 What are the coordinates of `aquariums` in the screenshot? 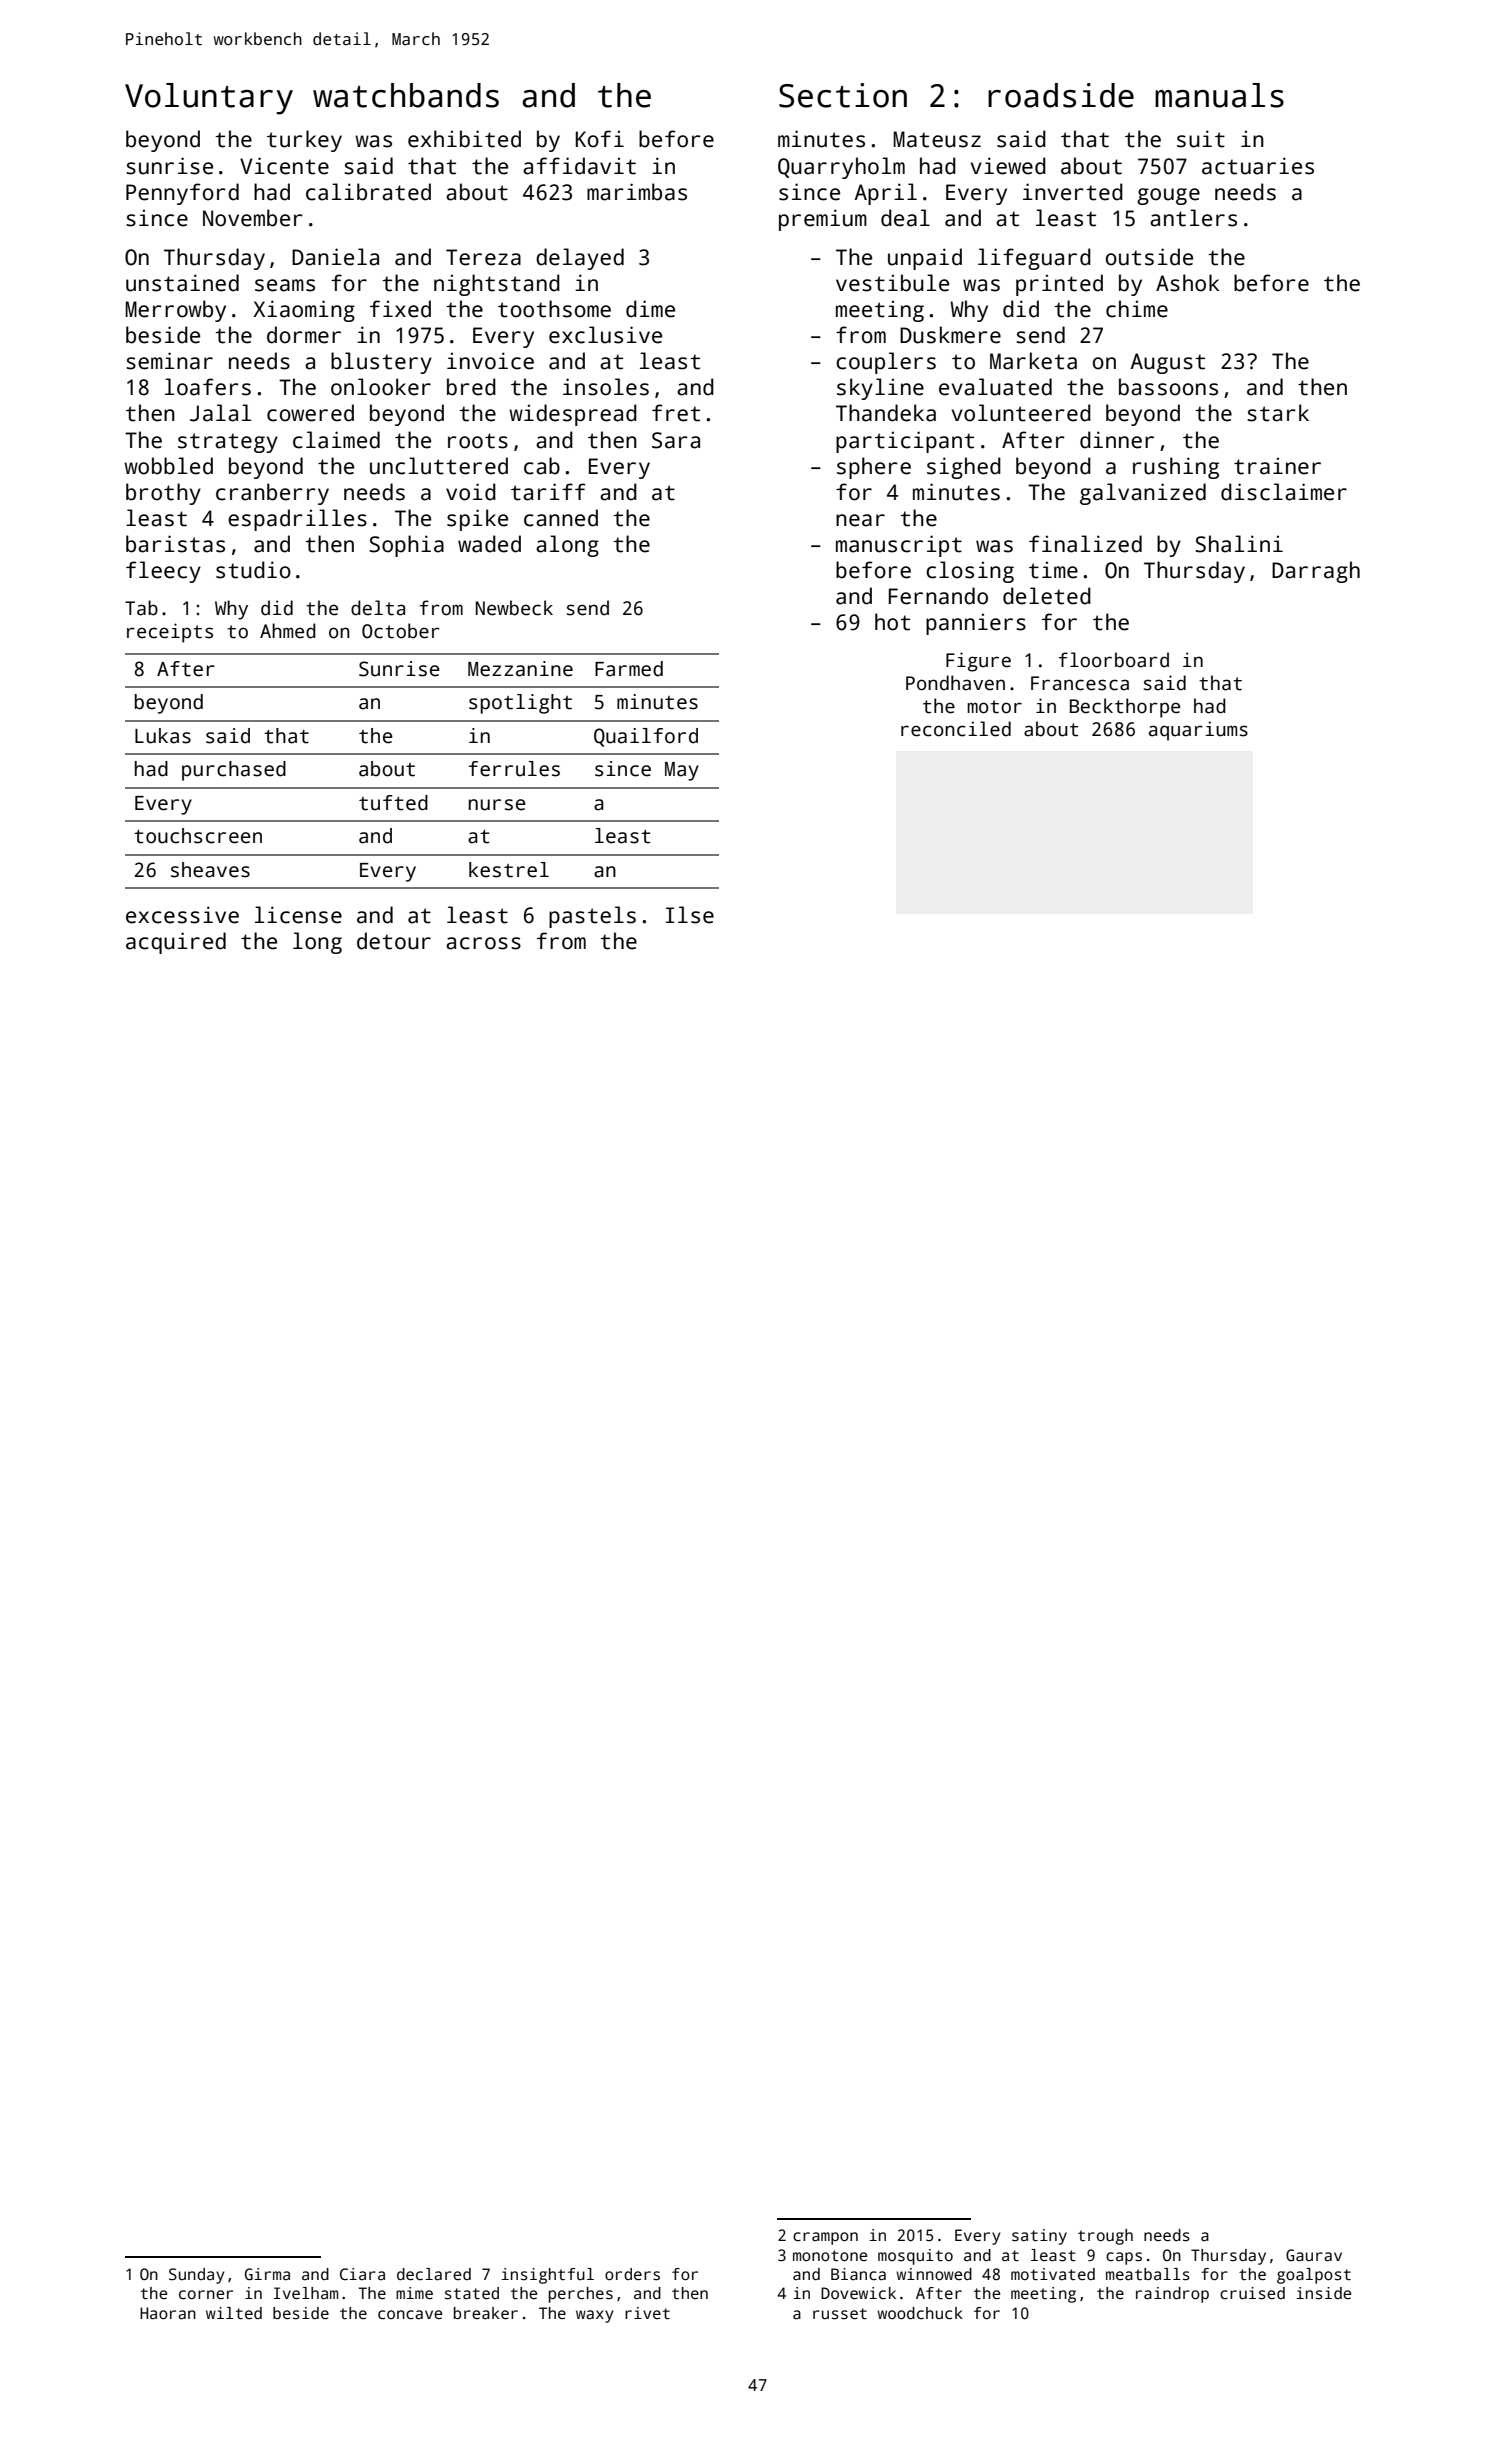 It's located at (1198, 731).
